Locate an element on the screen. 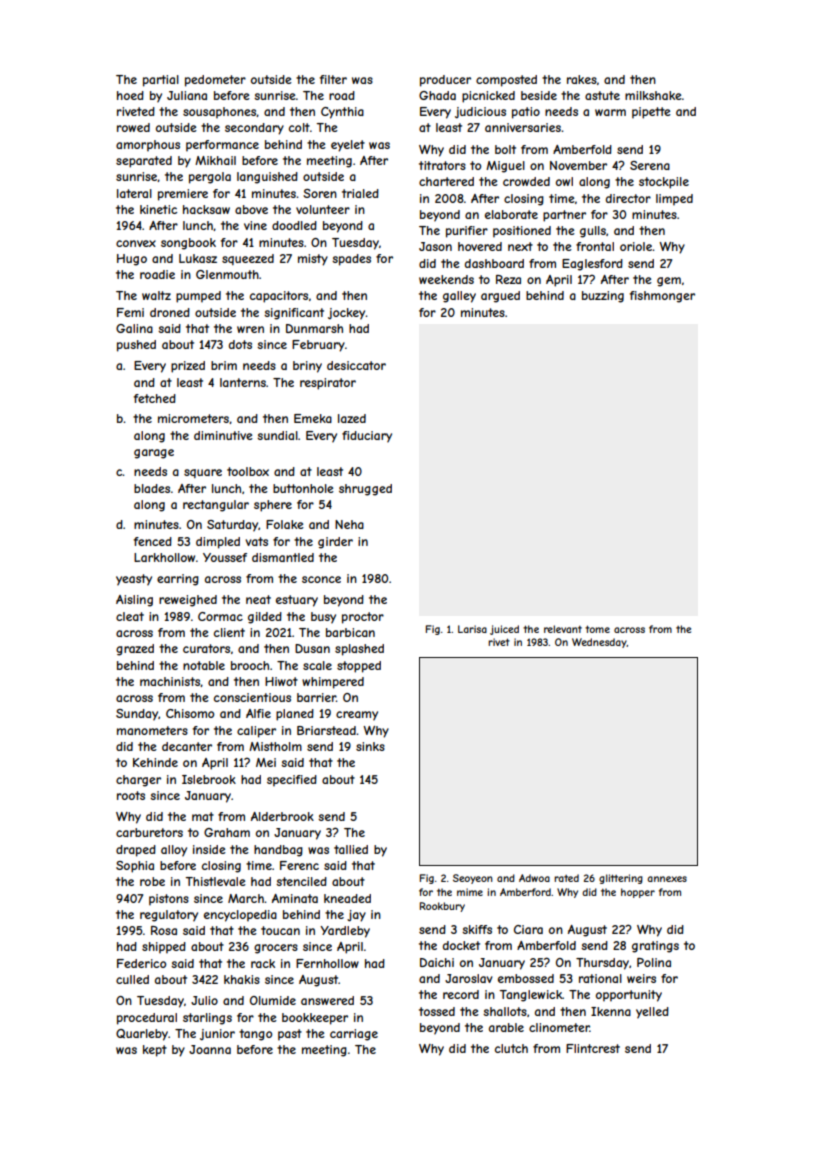 The width and height of the screenshot is (814, 1155). fenced is located at coordinates (153, 541).
